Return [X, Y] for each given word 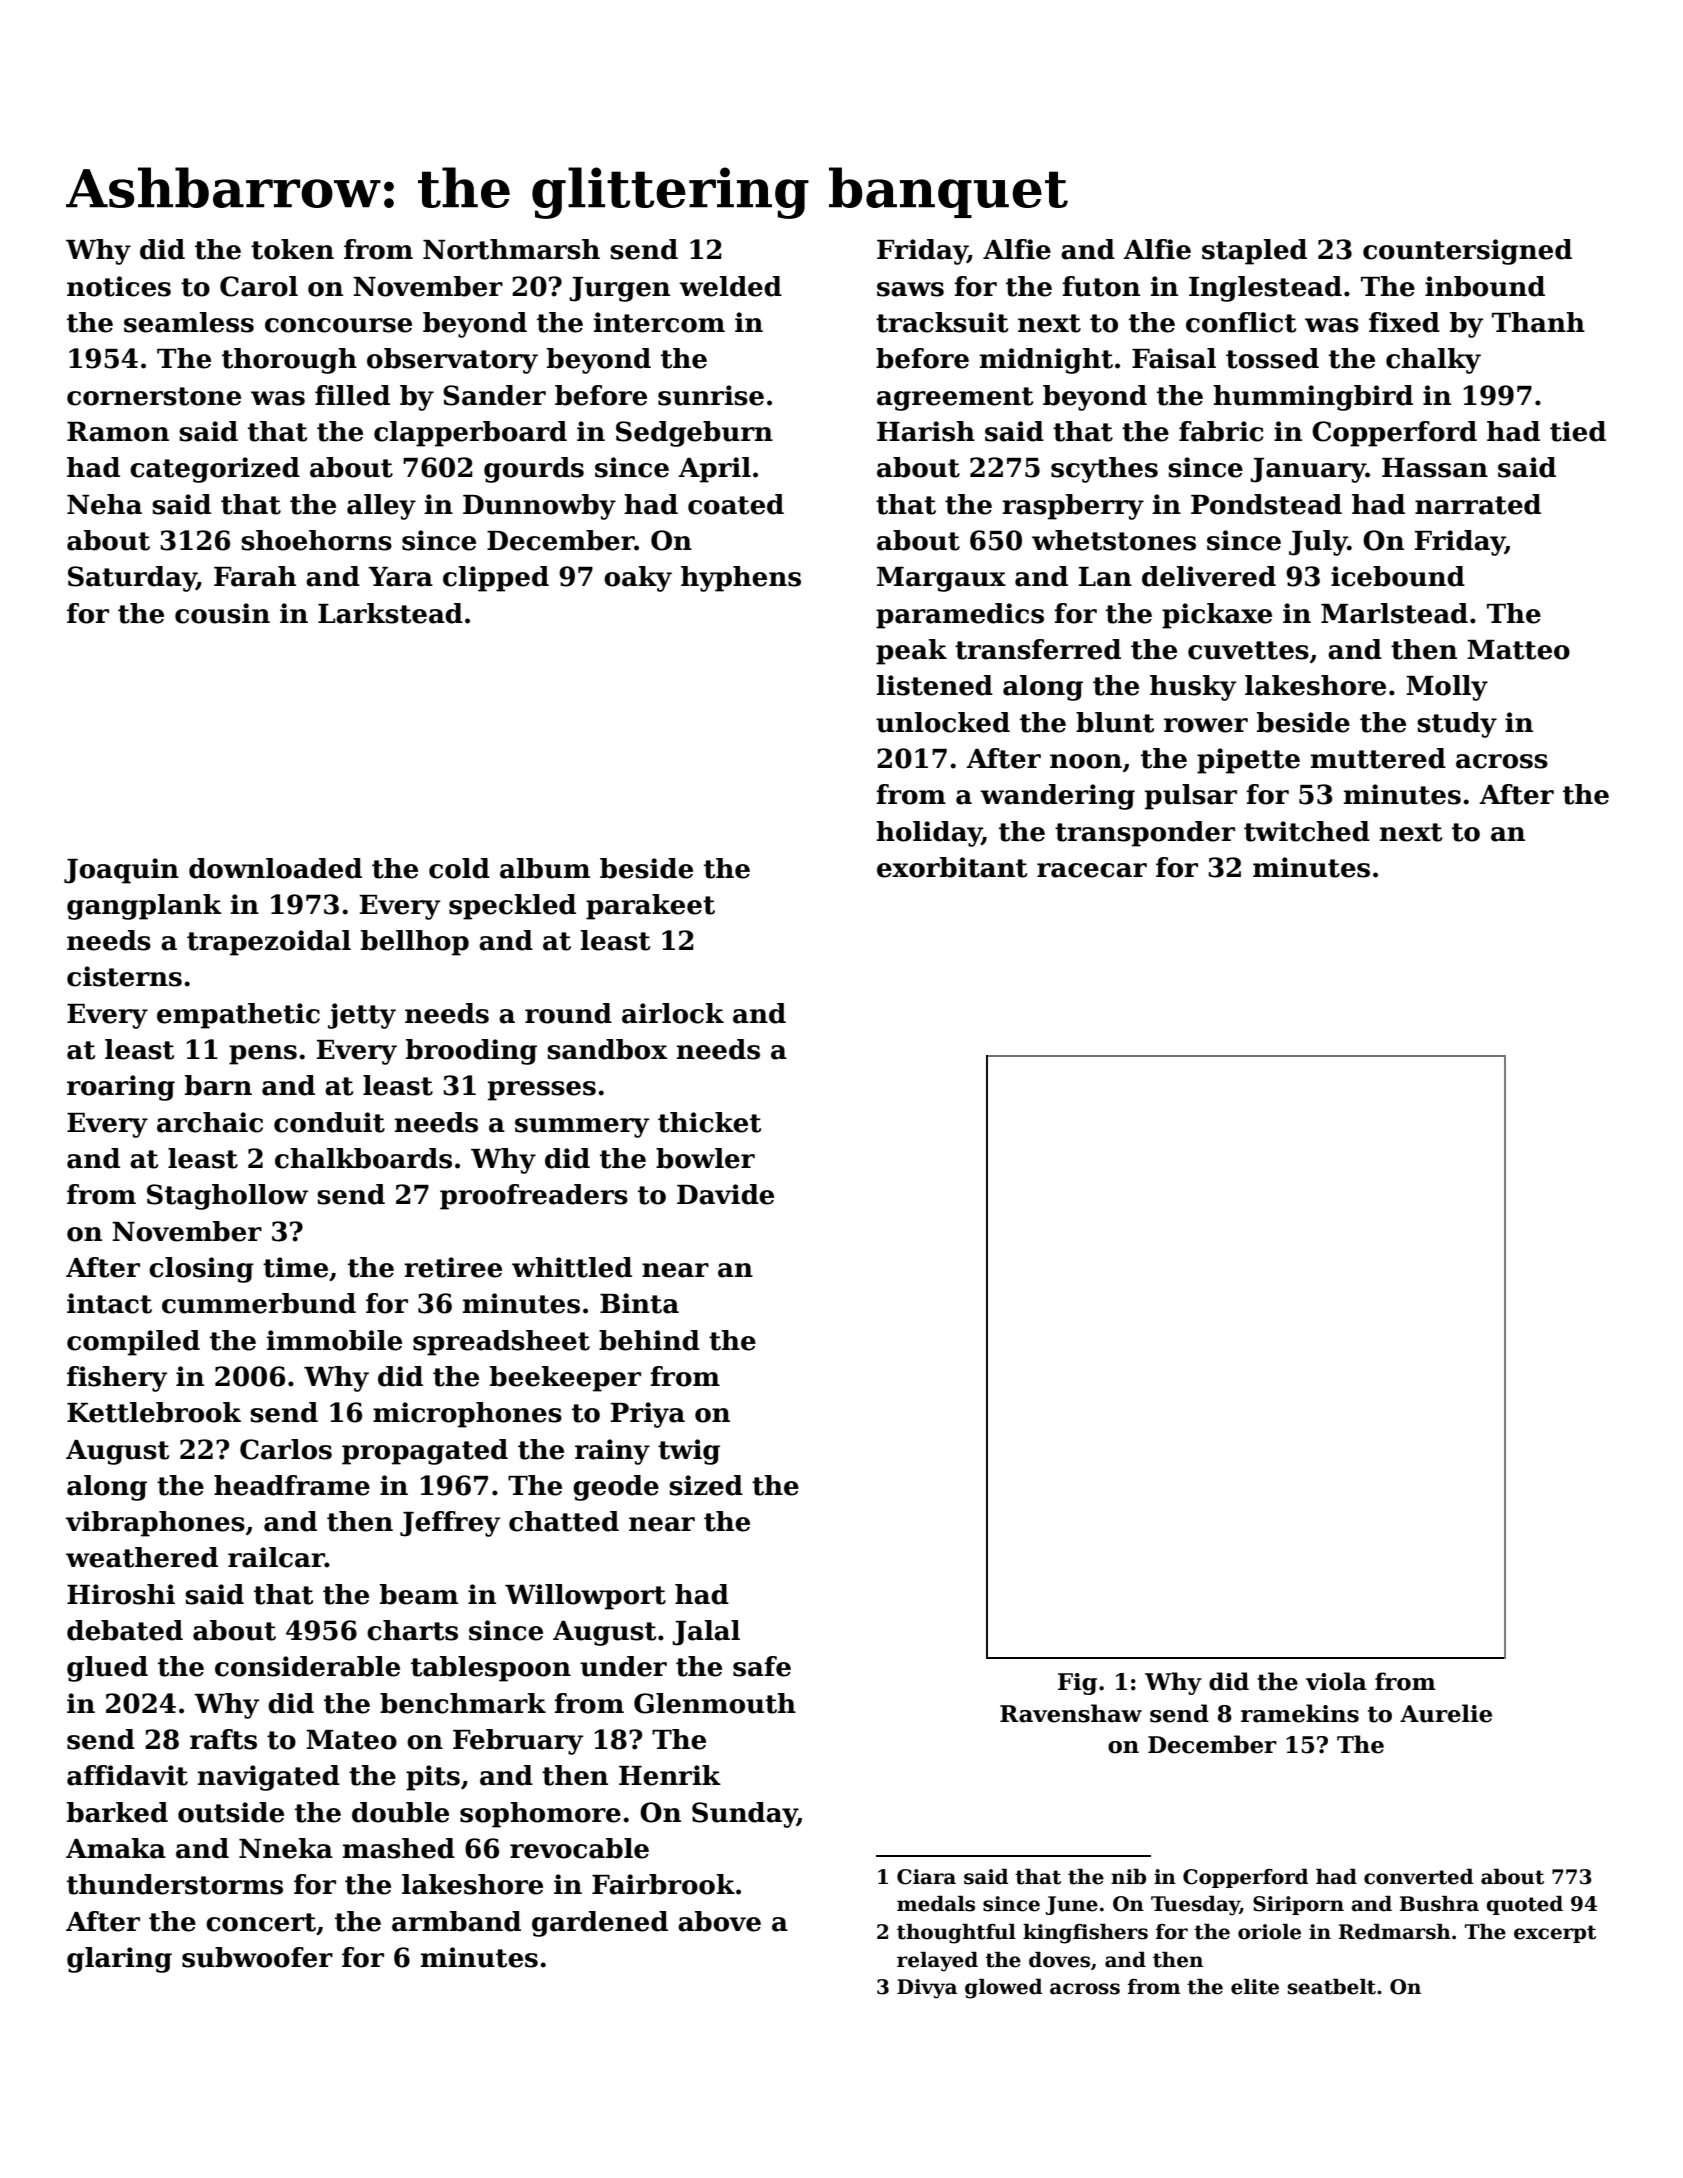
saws [910, 289]
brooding [471, 1052]
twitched [1307, 831]
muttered [1378, 758]
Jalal [706, 1633]
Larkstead [390, 613]
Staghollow [227, 1197]
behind [649, 1340]
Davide [725, 1194]
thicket [709, 1122]
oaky [638, 579]
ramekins [1300, 1713]
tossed [1272, 358]
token [292, 249]
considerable [307, 1666]
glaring [119, 1960]
